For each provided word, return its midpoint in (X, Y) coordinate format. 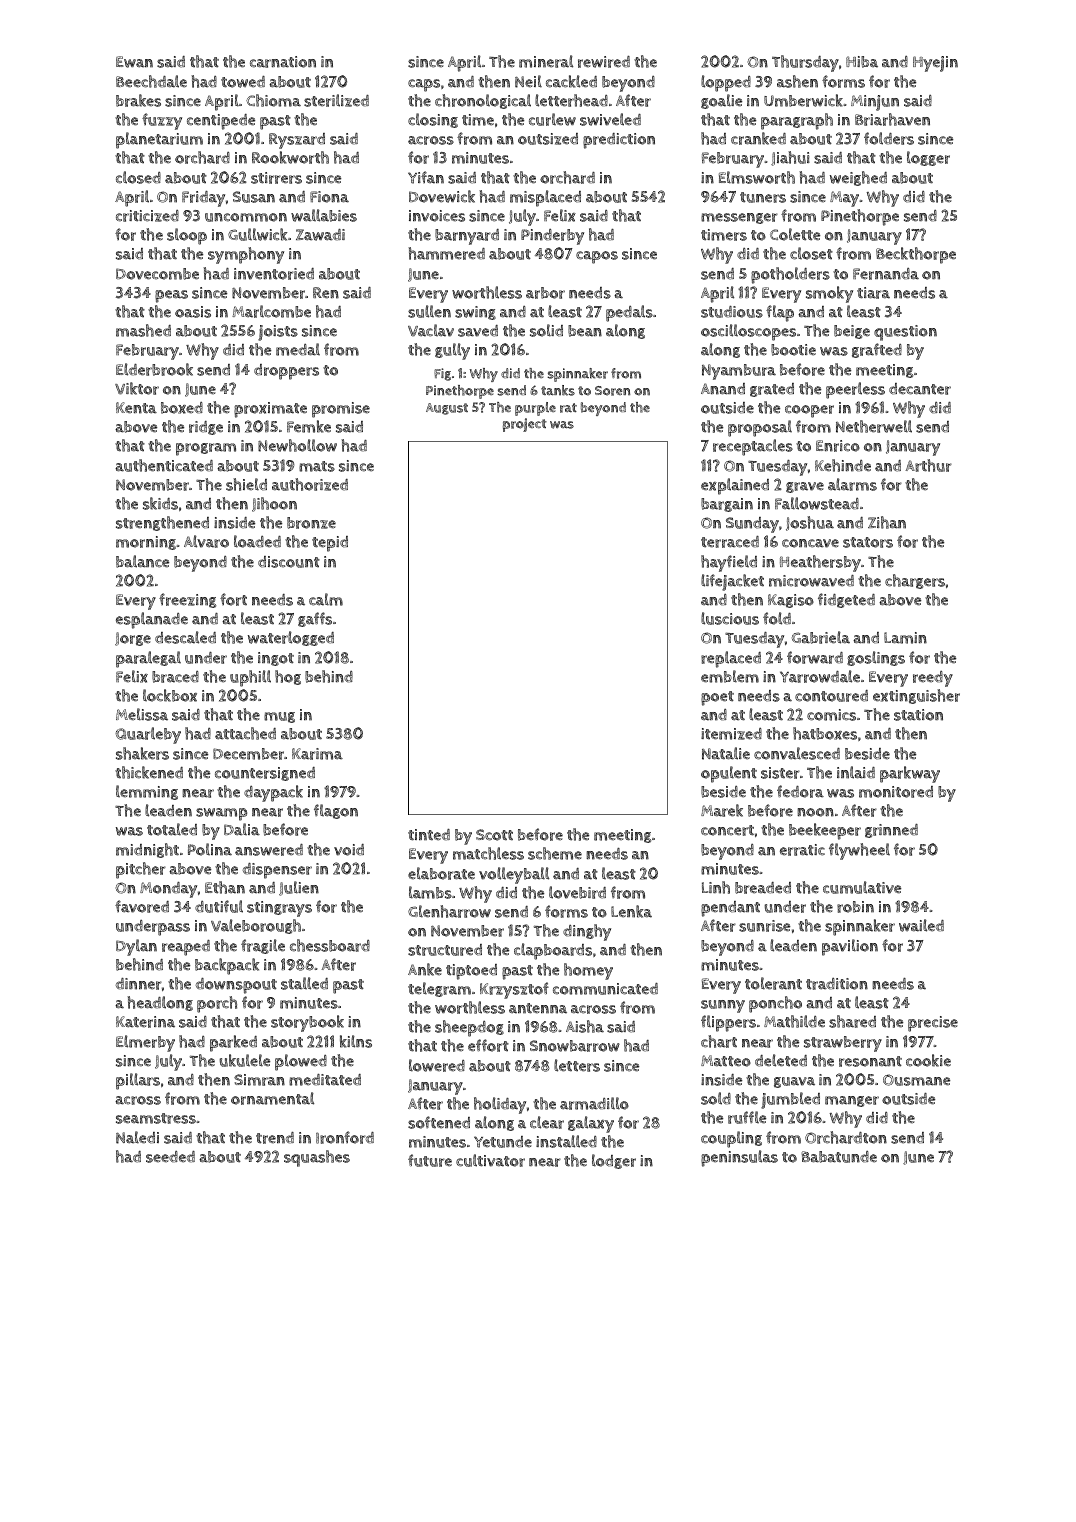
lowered (437, 1065)
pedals (629, 313)
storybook (307, 1023)
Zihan (887, 522)
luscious (730, 618)
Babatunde (839, 1157)
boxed (182, 408)
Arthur (928, 465)
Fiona (329, 197)
